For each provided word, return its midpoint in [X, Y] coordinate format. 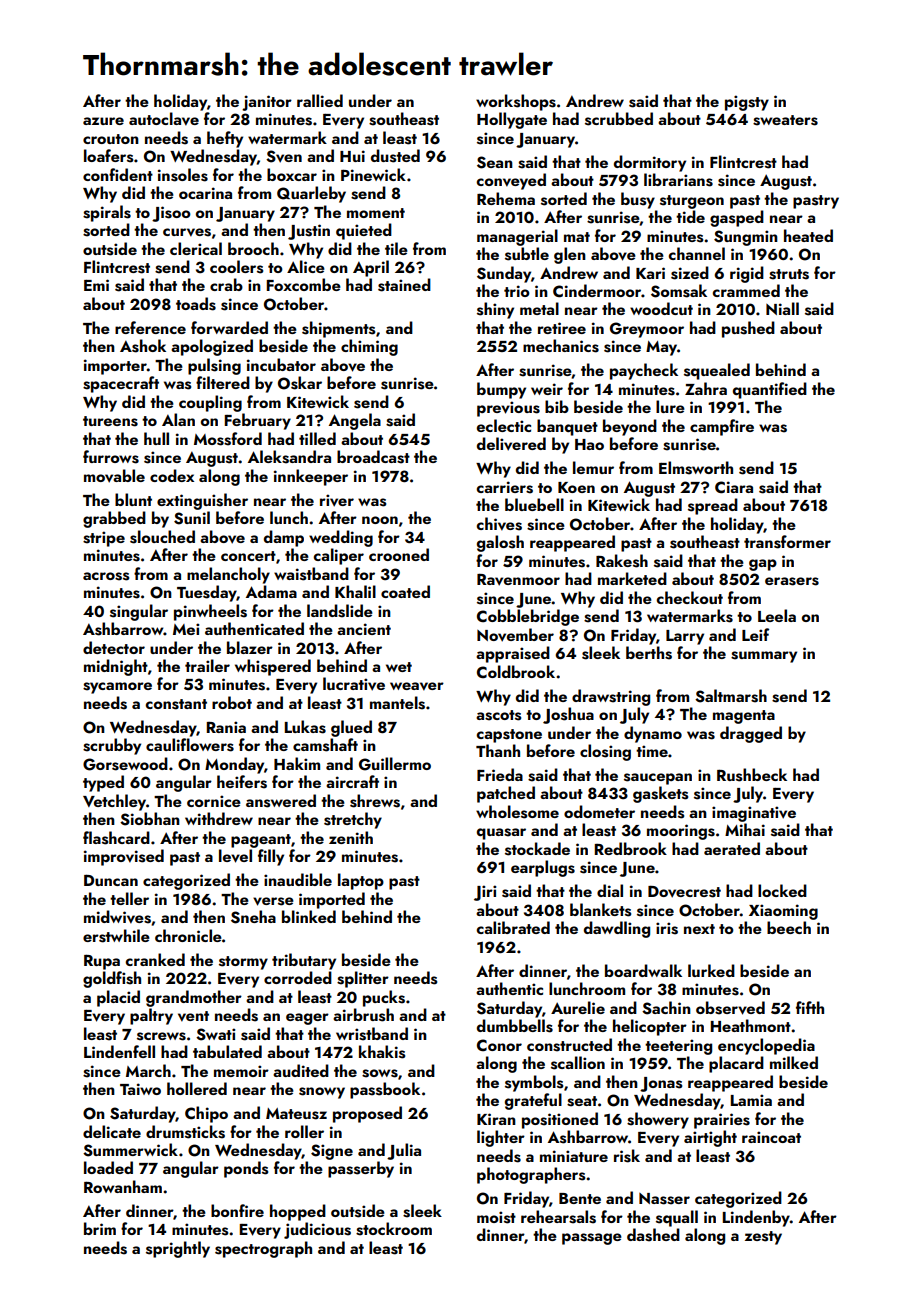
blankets [600, 910]
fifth [810, 1007]
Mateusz [296, 1114]
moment [376, 213]
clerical [196, 248]
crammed [746, 290]
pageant [261, 841]
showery [658, 1120]
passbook [385, 1090]
